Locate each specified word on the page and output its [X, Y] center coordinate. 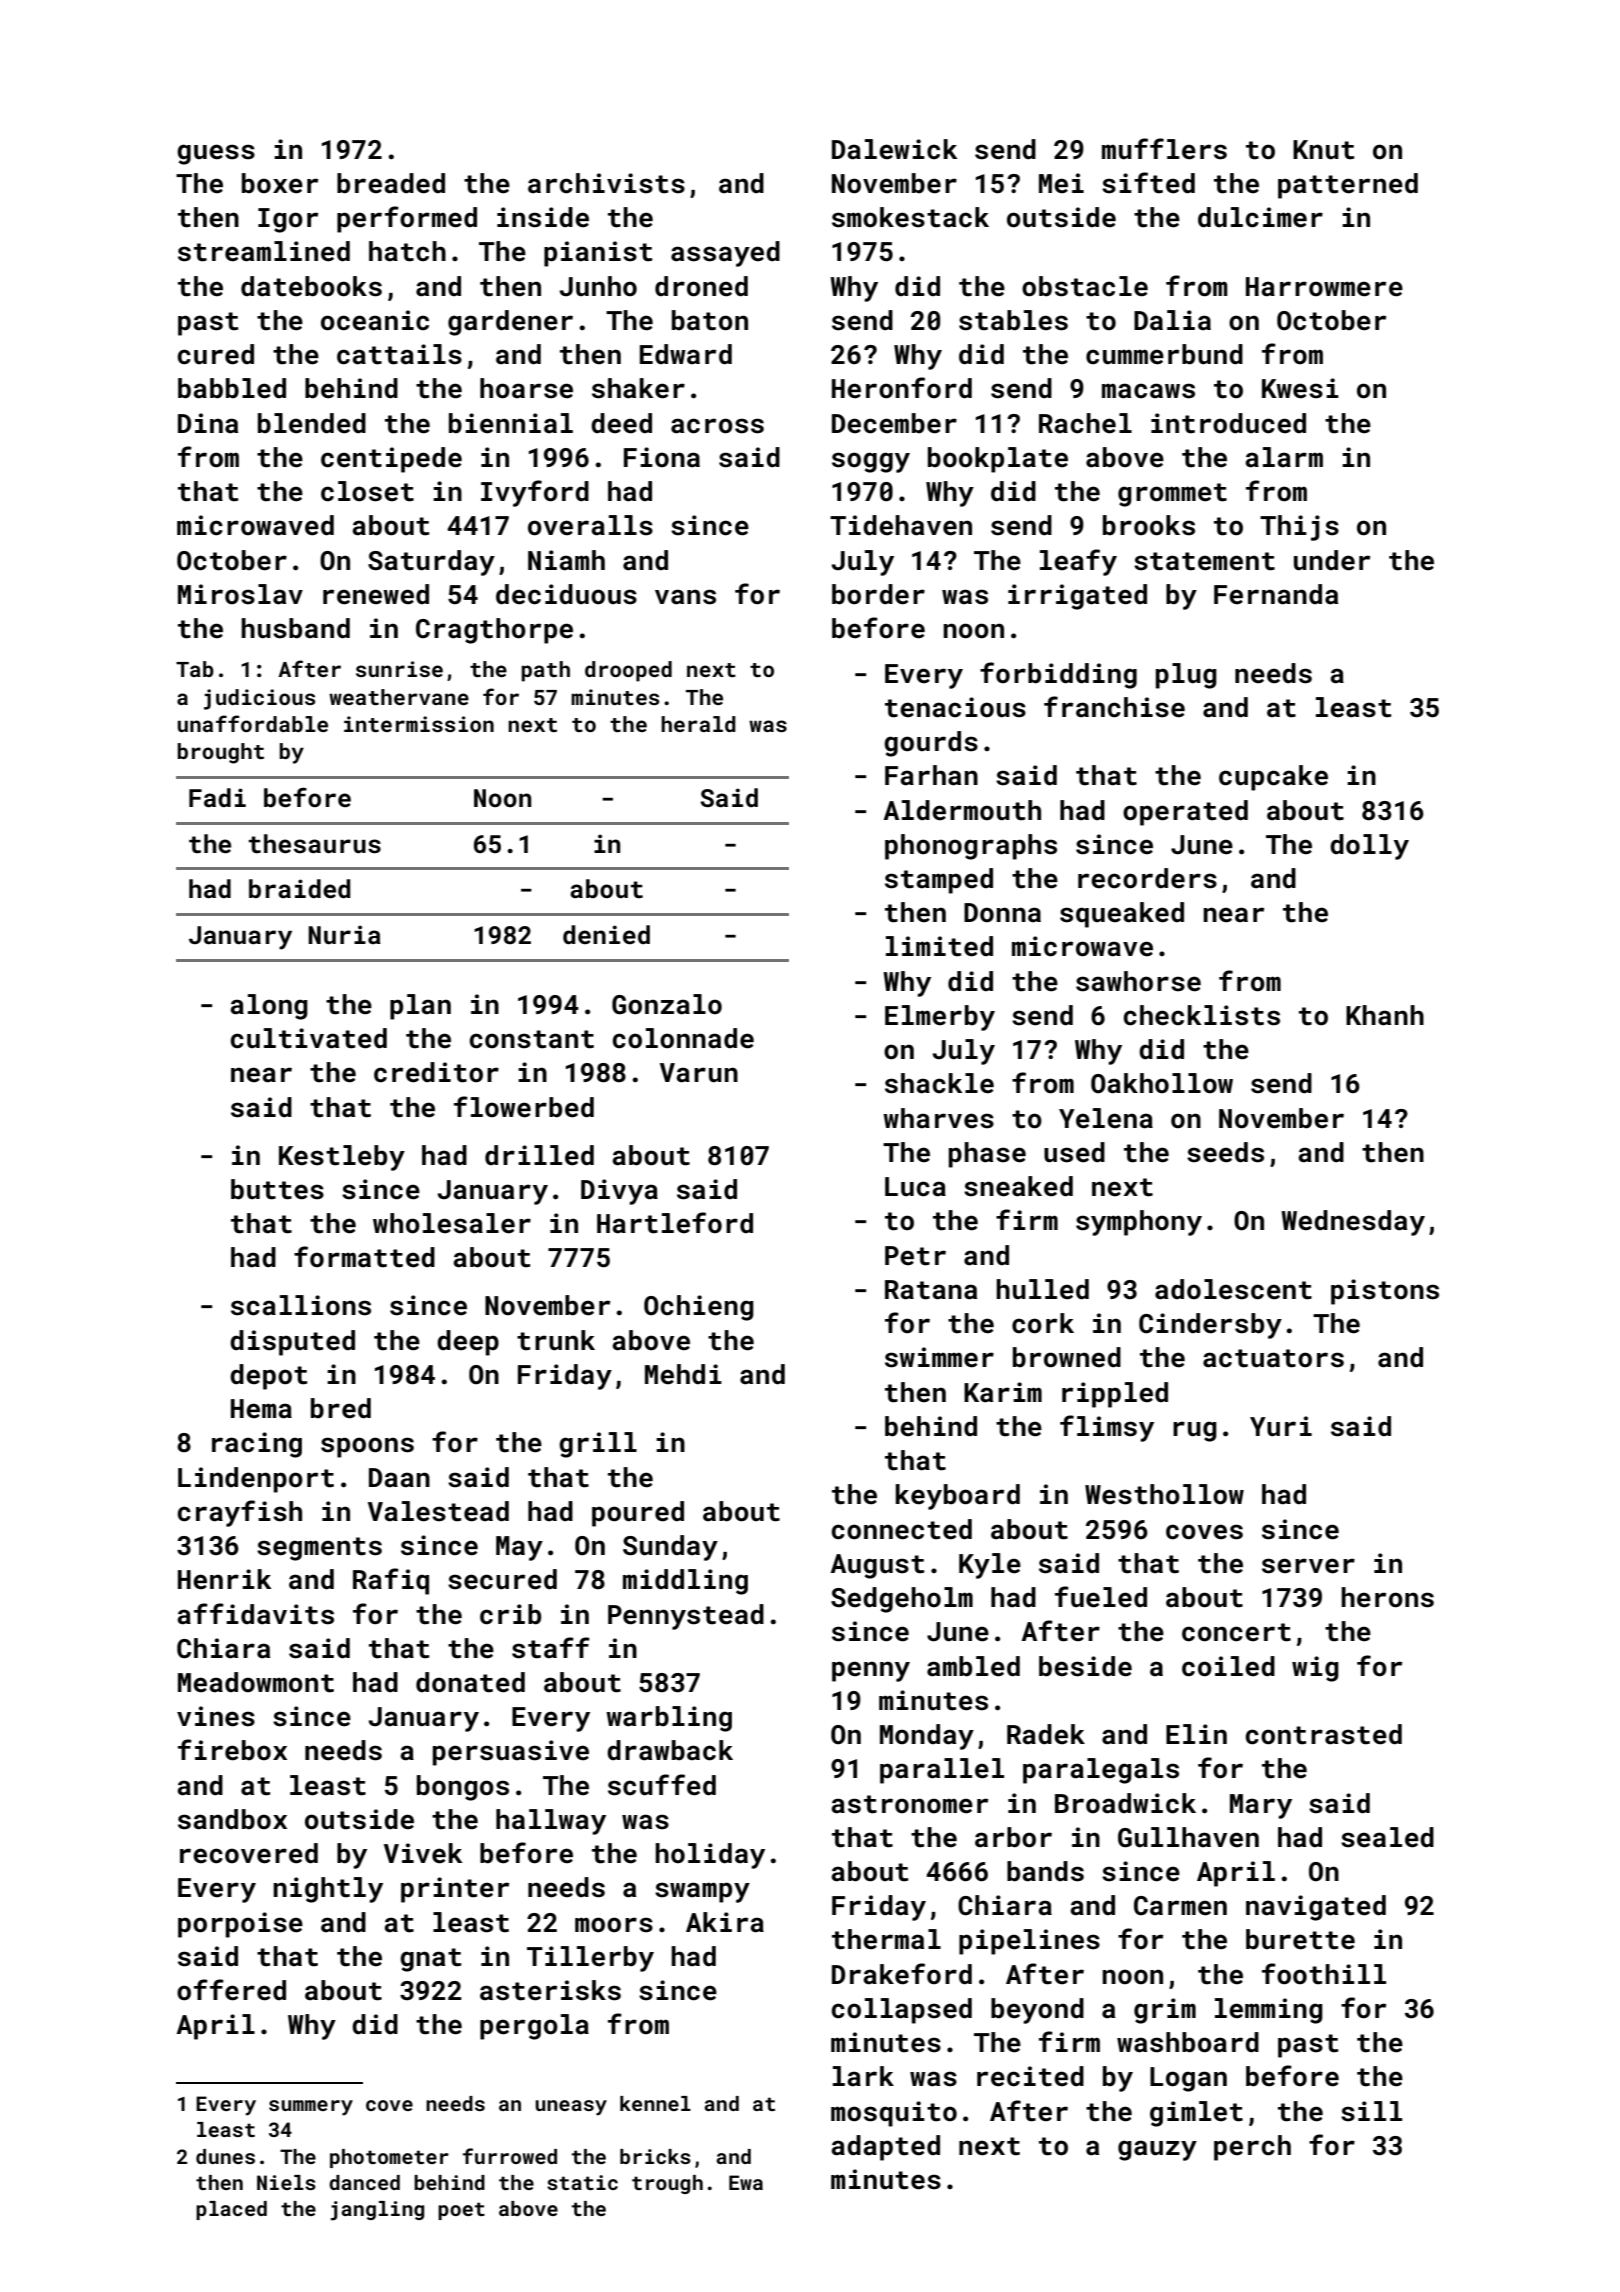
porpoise [240, 1925]
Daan [399, 1478]
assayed [725, 254]
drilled [539, 1155]
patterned [1348, 186]
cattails [399, 354]
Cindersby [1210, 1326]
